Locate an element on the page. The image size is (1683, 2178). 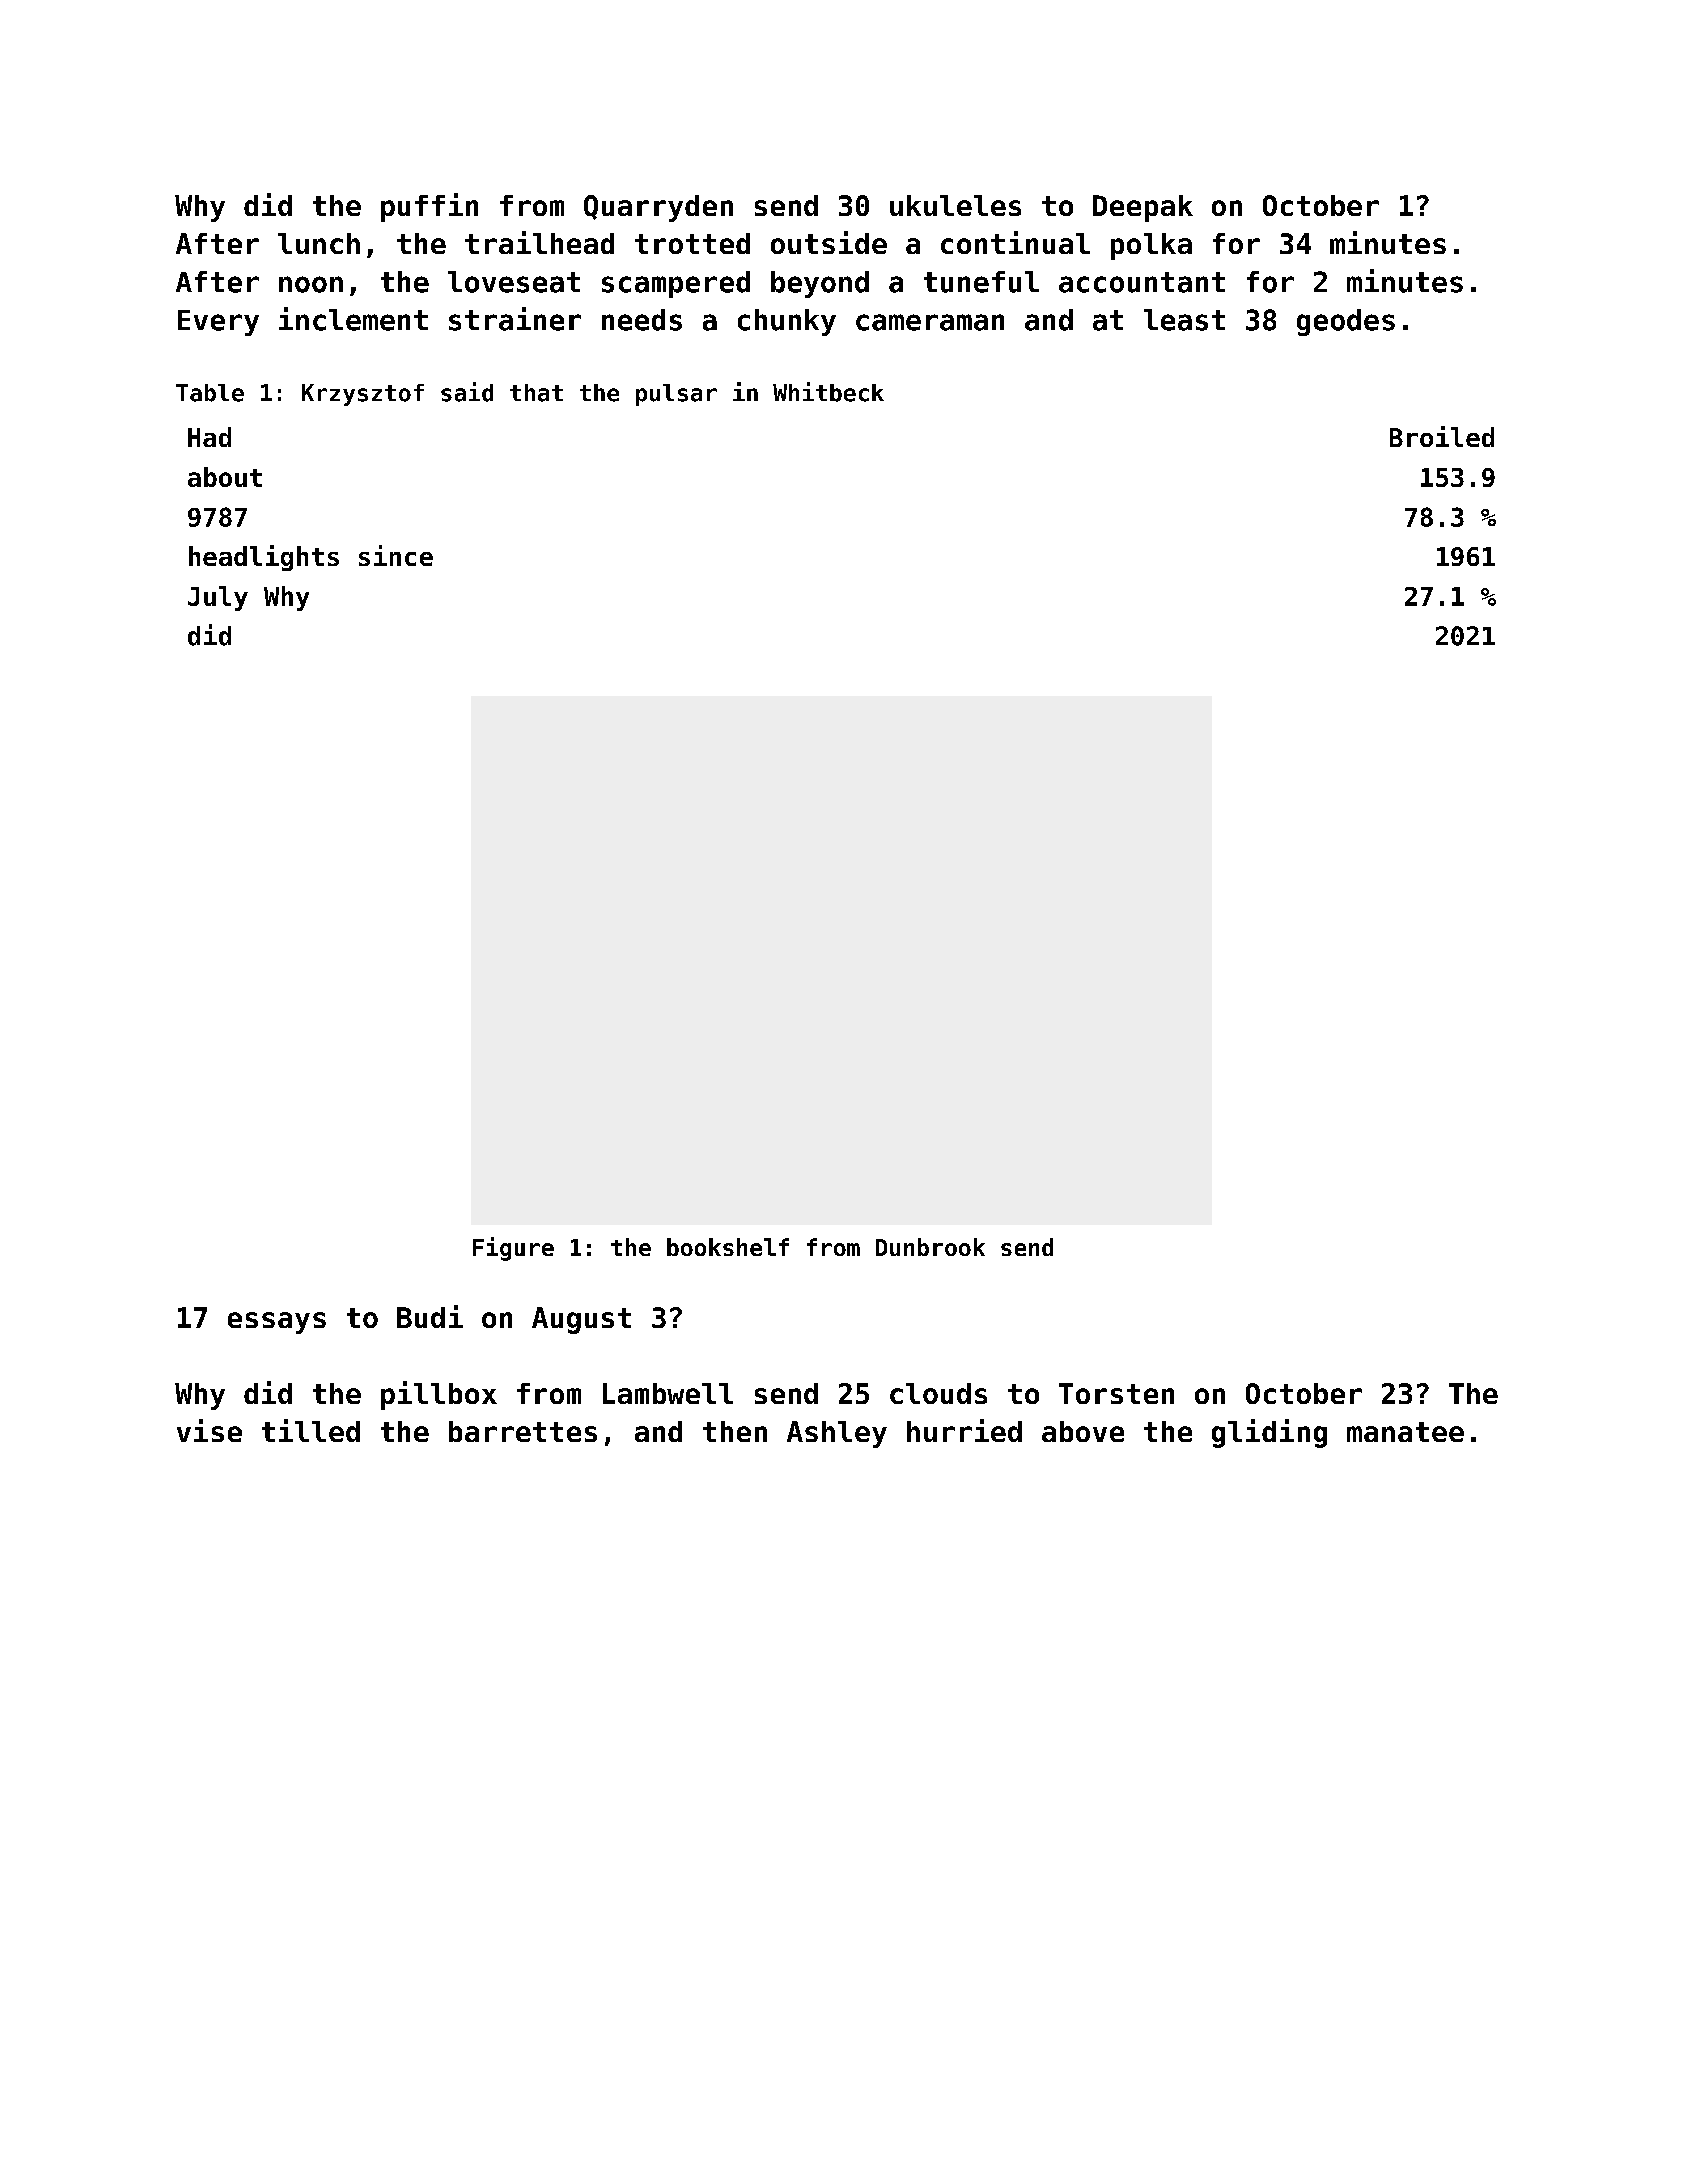
bookshelf is located at coordinates (728, 1247).
